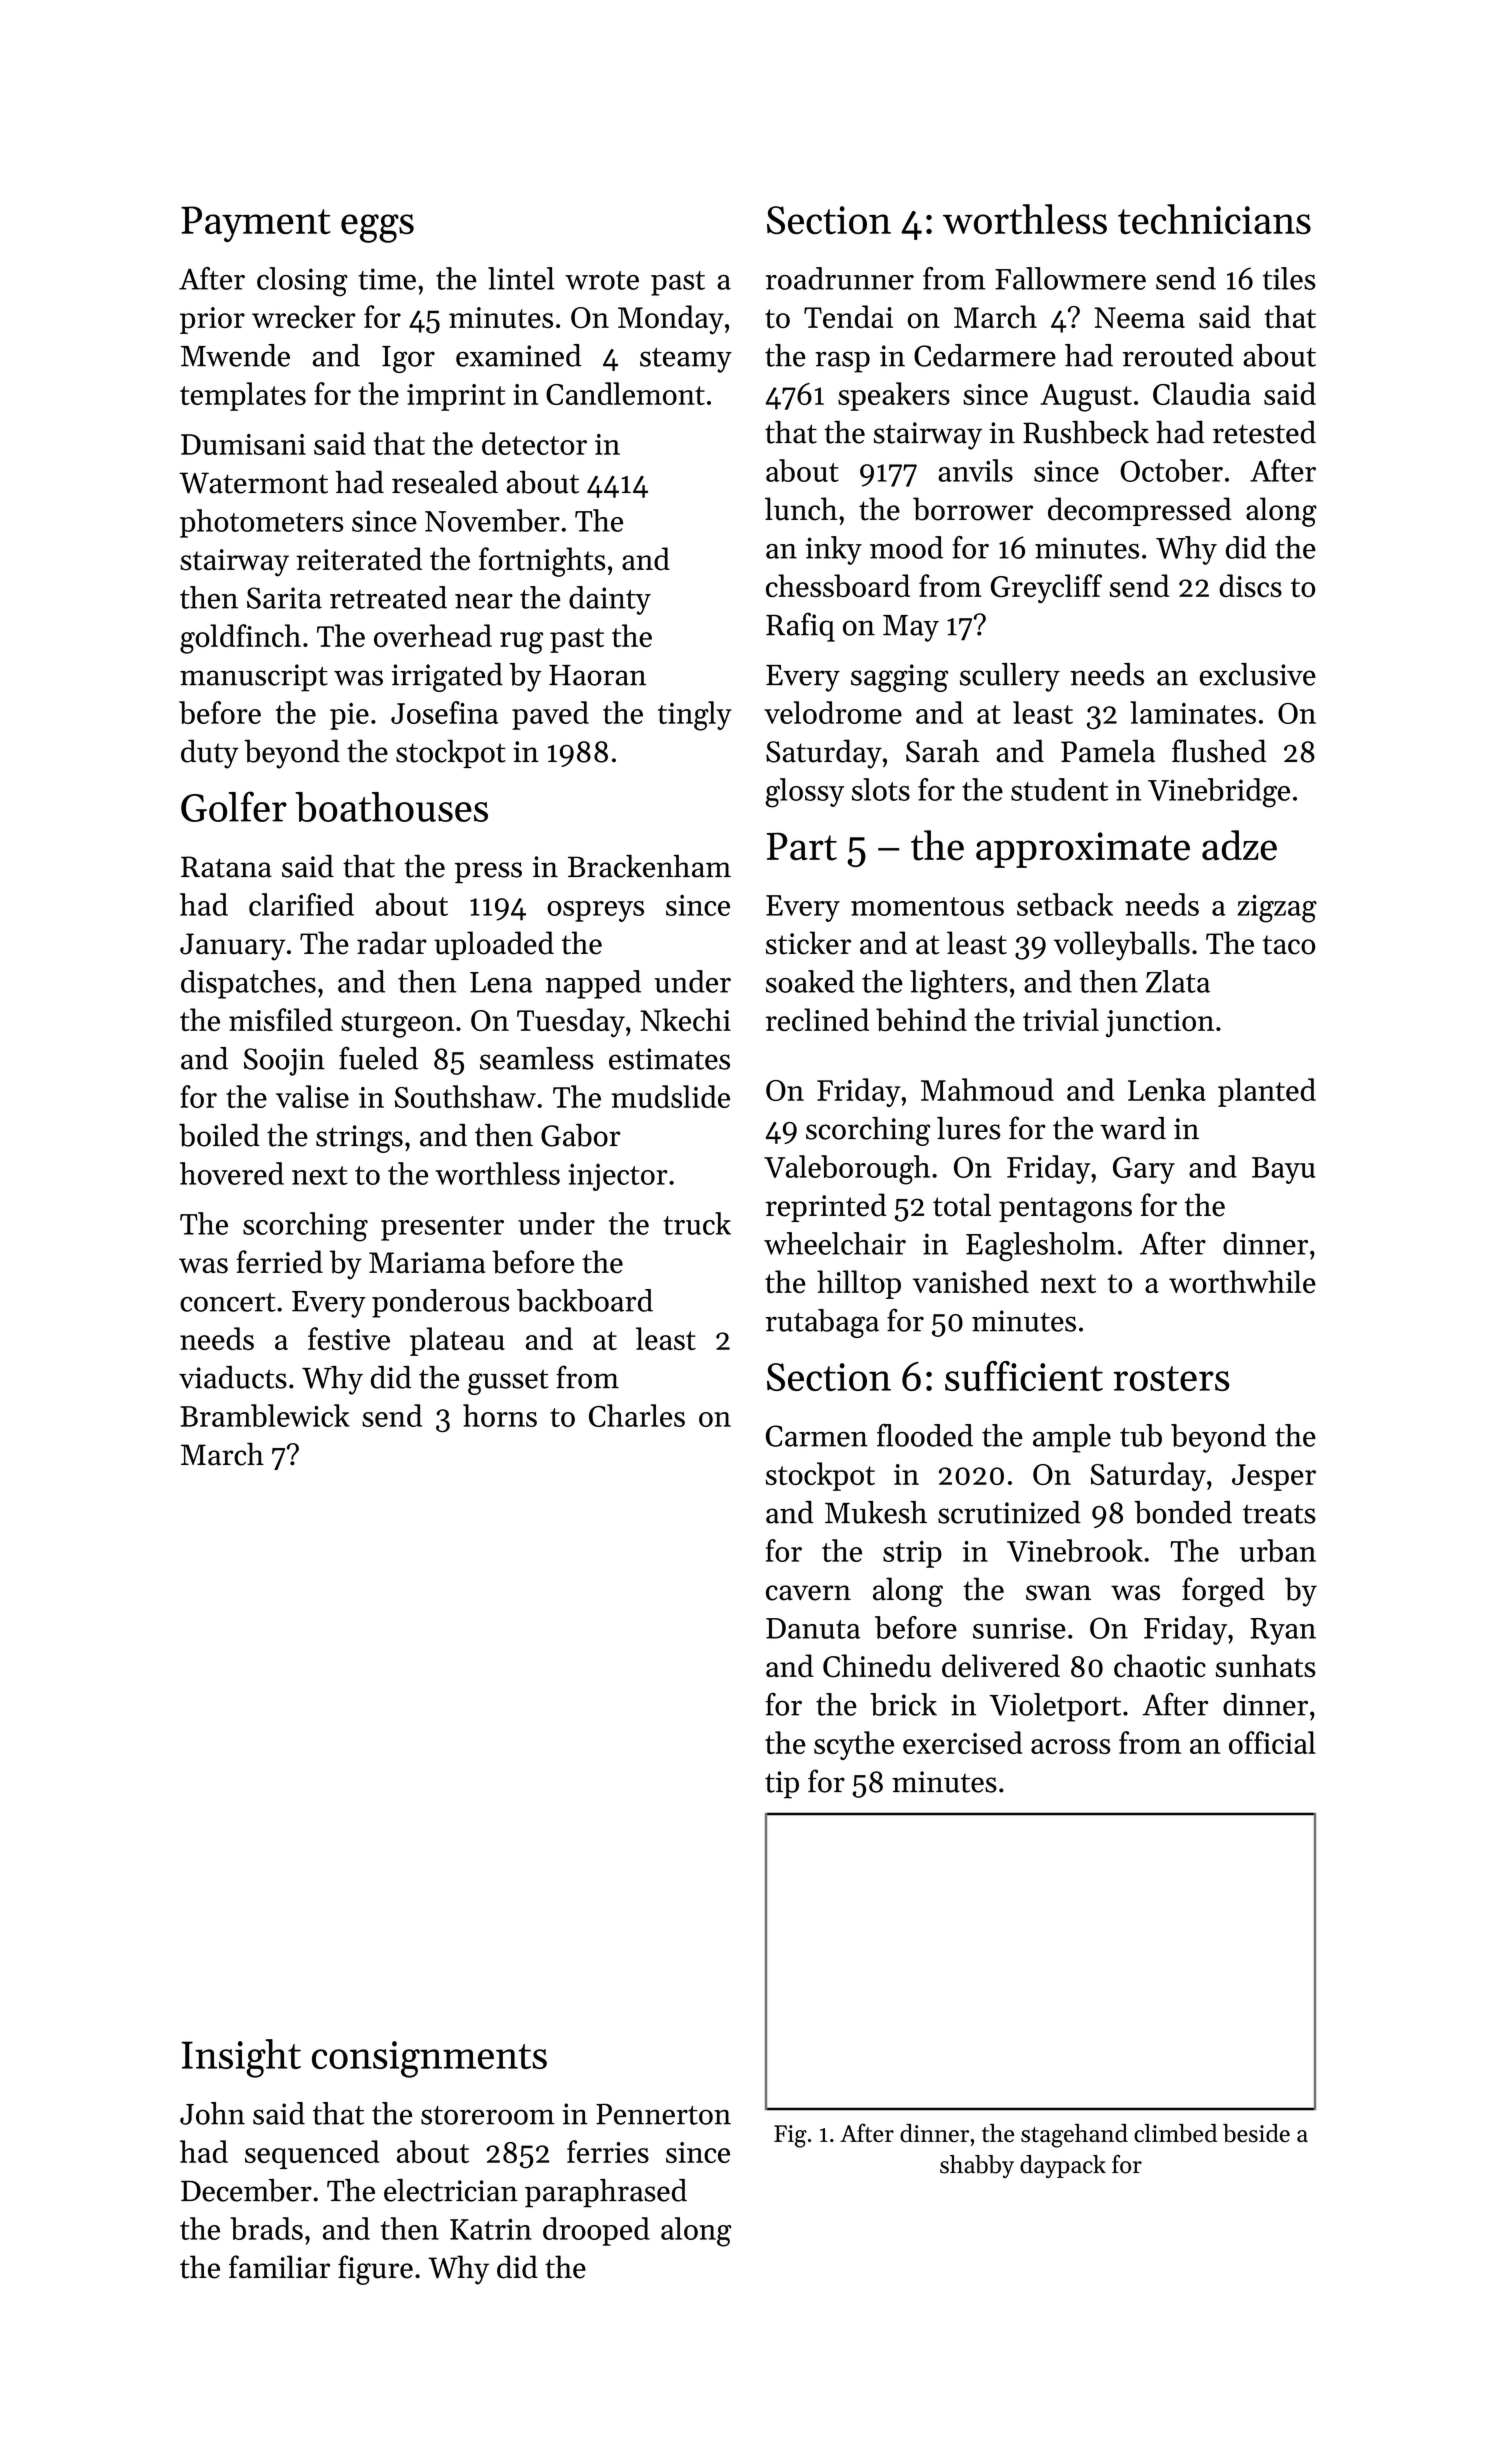  I want to click on volleyballs, so click(1122, 946).
